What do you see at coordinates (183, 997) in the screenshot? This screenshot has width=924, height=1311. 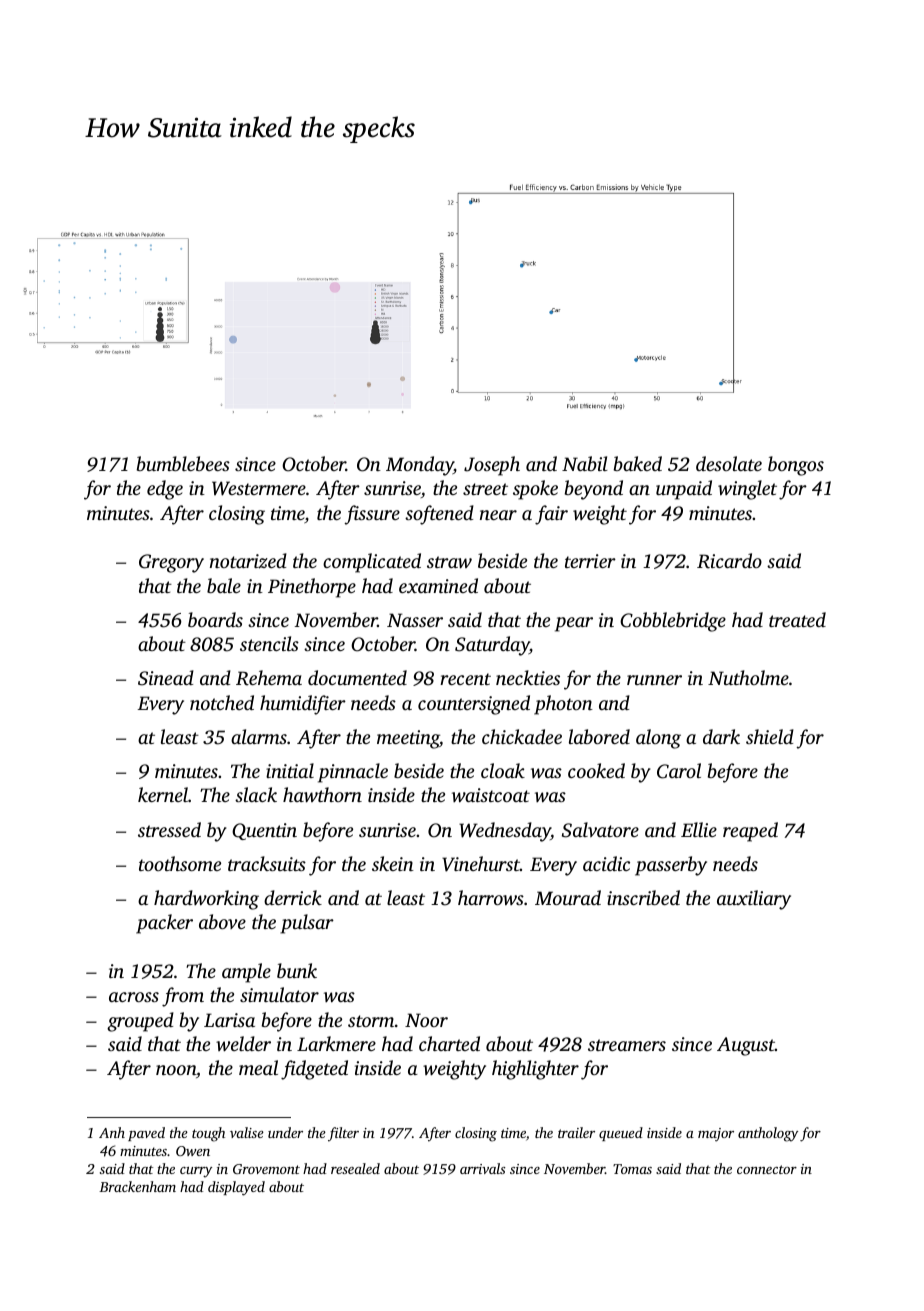 I see `from` at bounding box center [183, 997].
